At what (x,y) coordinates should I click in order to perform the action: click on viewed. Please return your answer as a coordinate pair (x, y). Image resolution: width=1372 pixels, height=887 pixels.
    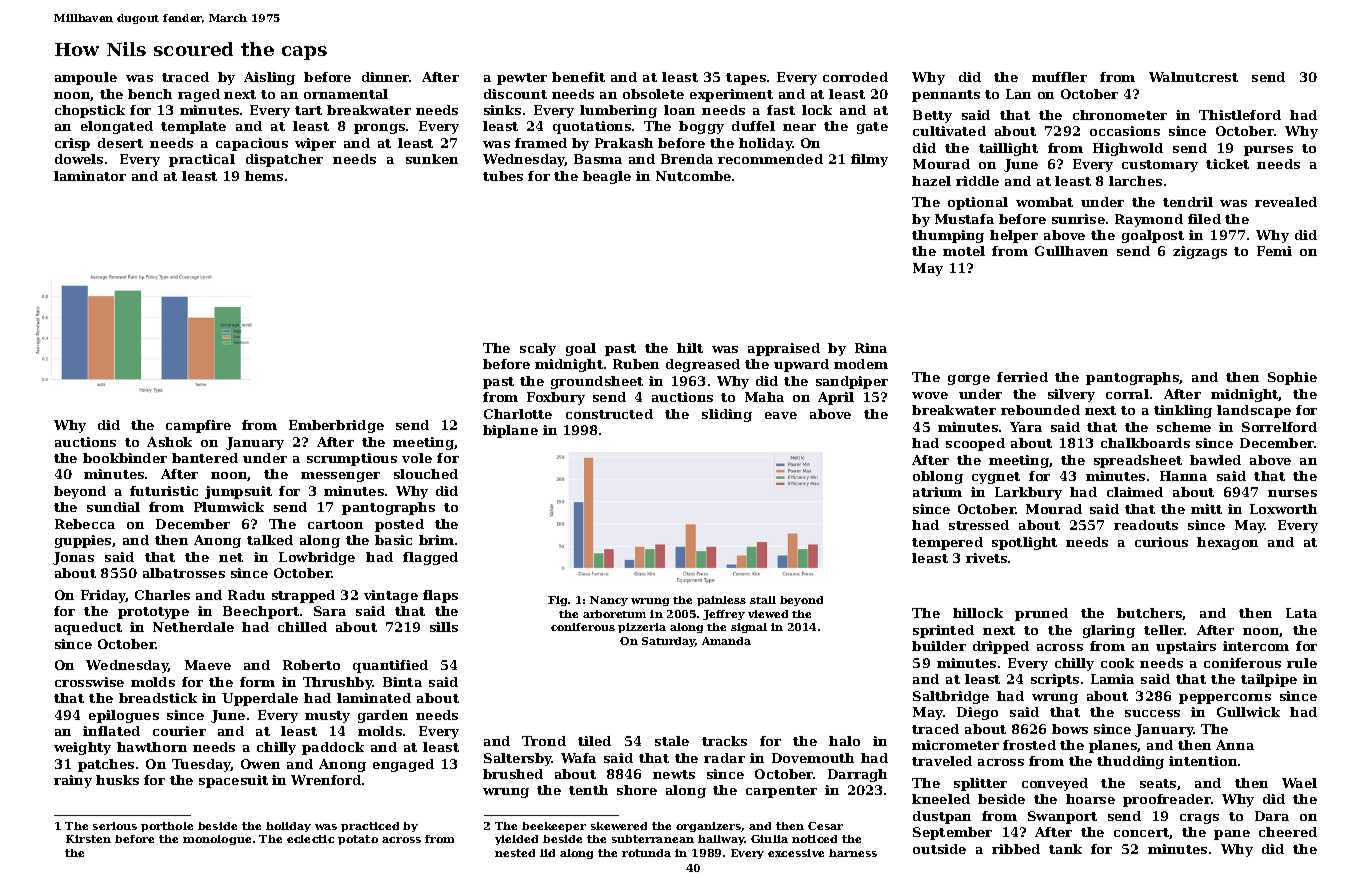
    Looking at the image, I should click on (768, 614).
